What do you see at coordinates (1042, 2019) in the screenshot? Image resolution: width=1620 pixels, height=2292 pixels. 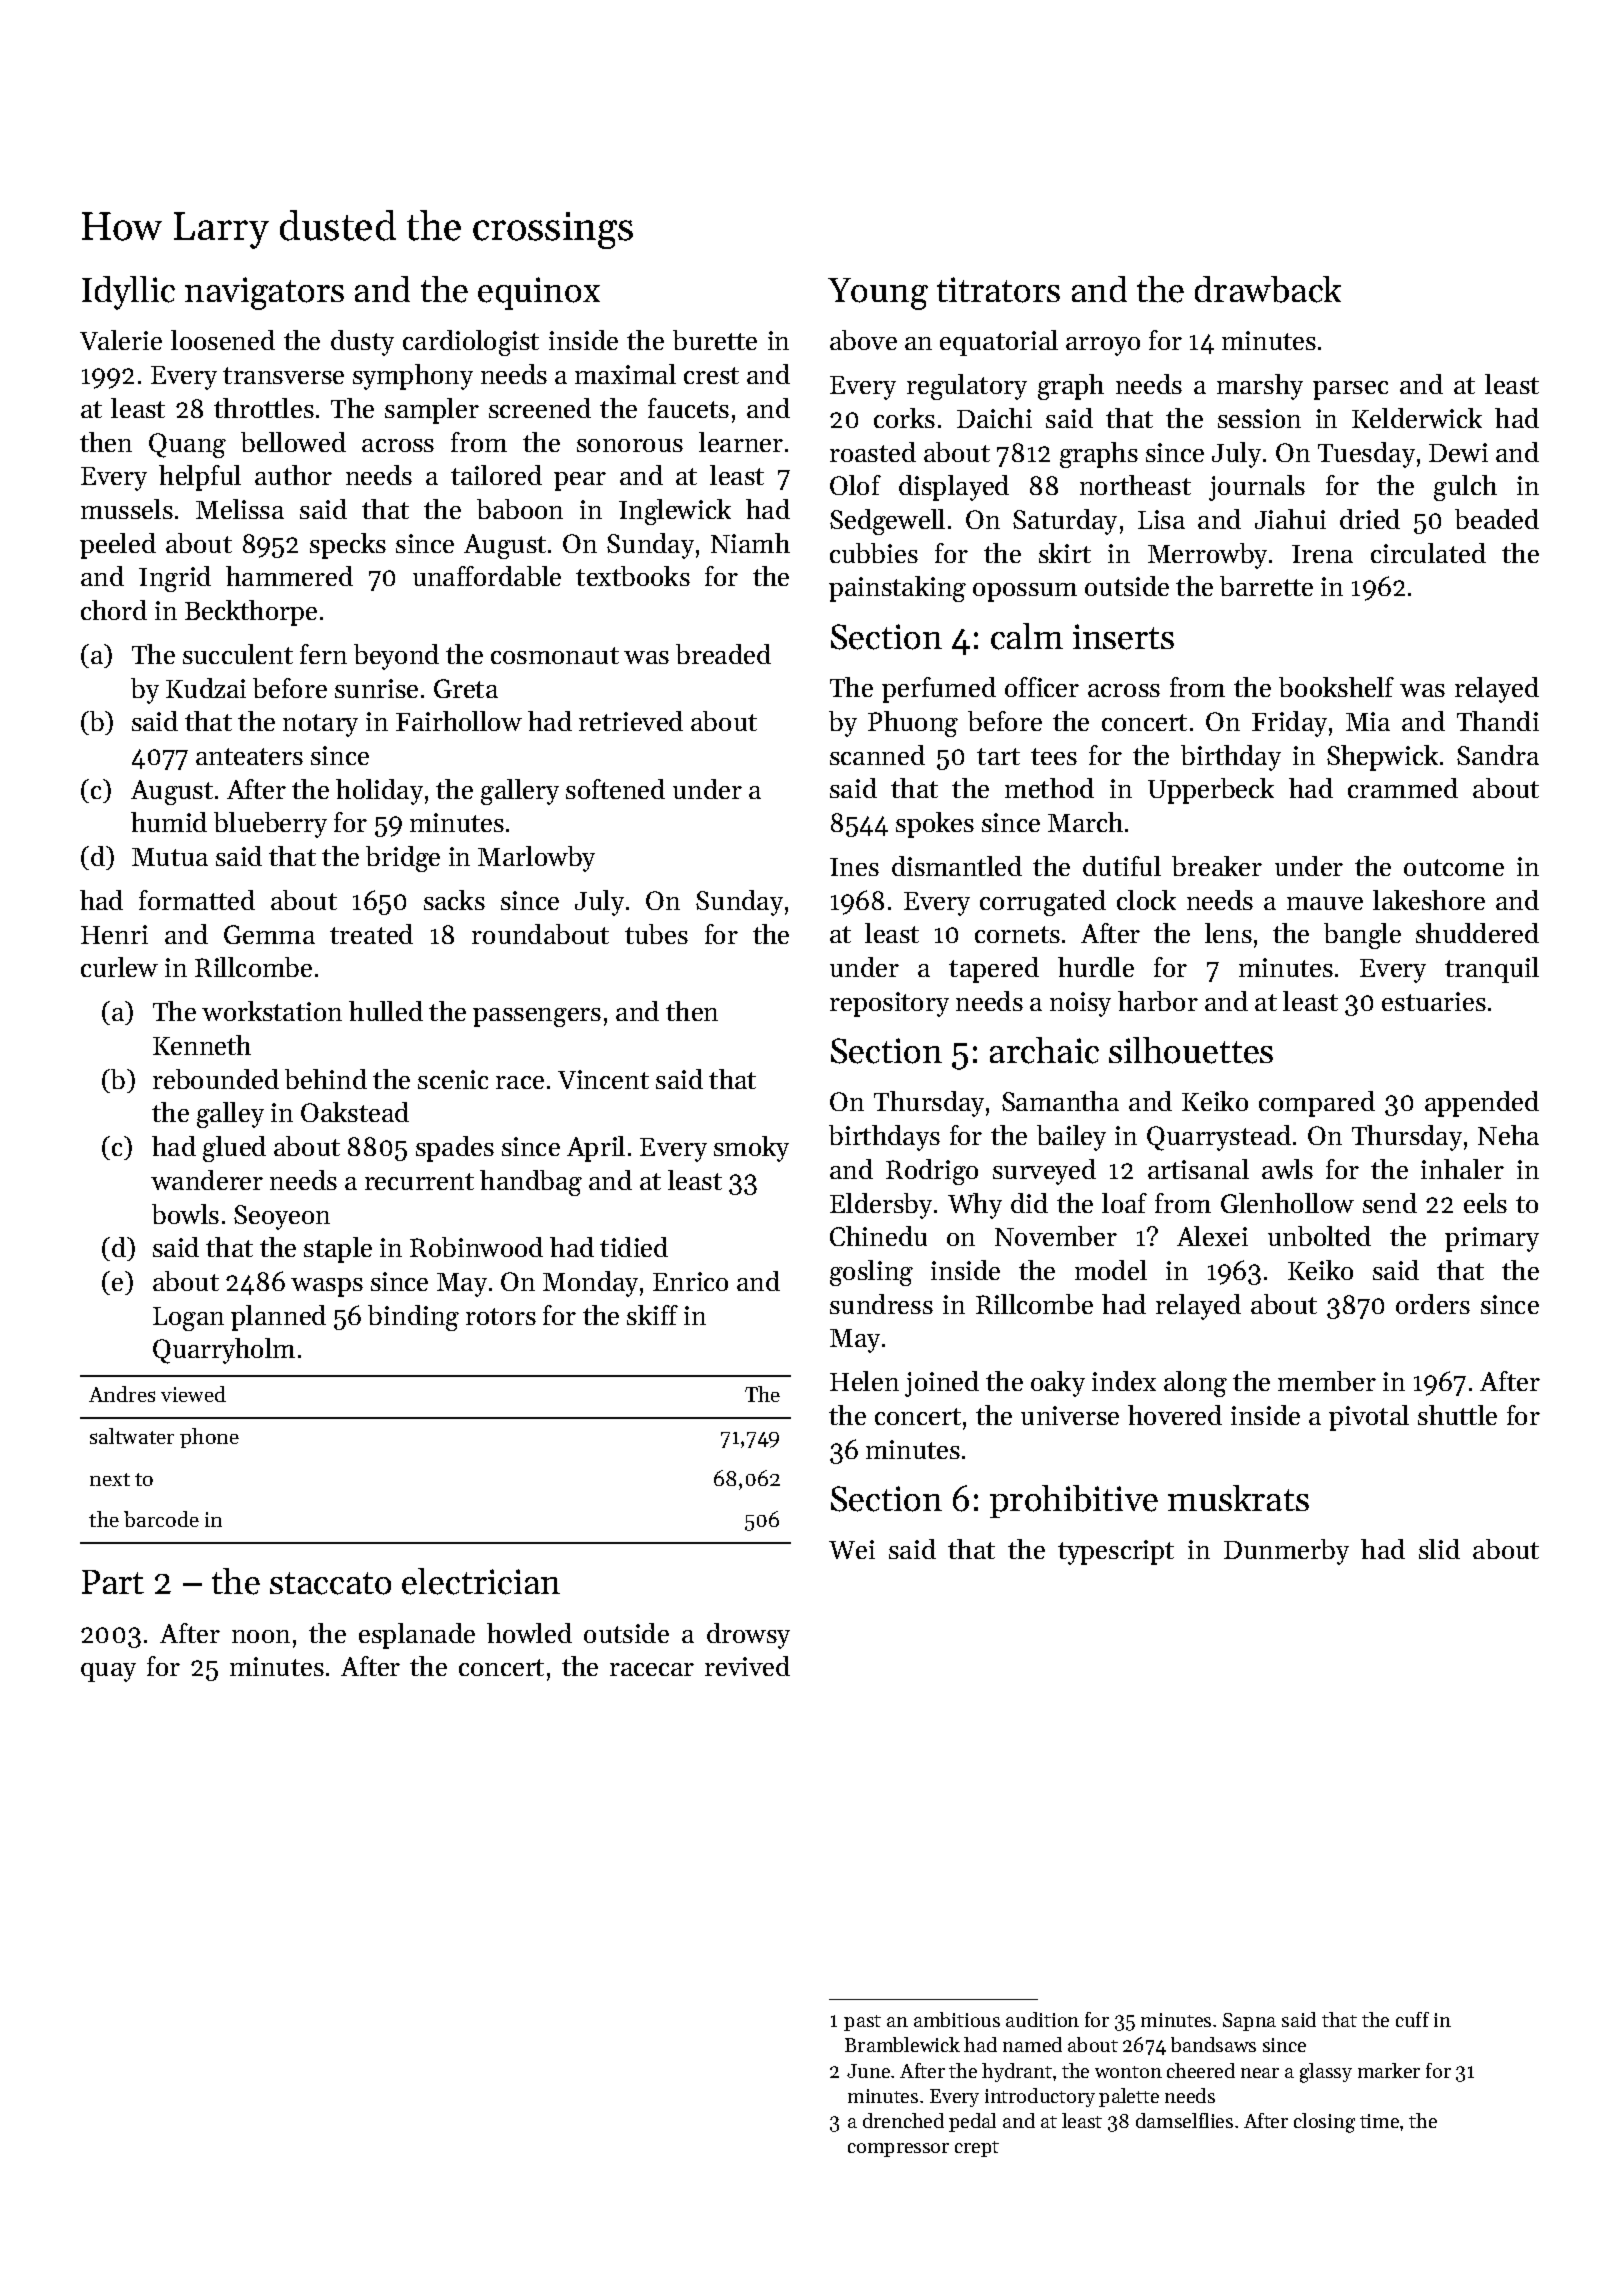 I see `audition` at bounding box center [1042, 2019].
